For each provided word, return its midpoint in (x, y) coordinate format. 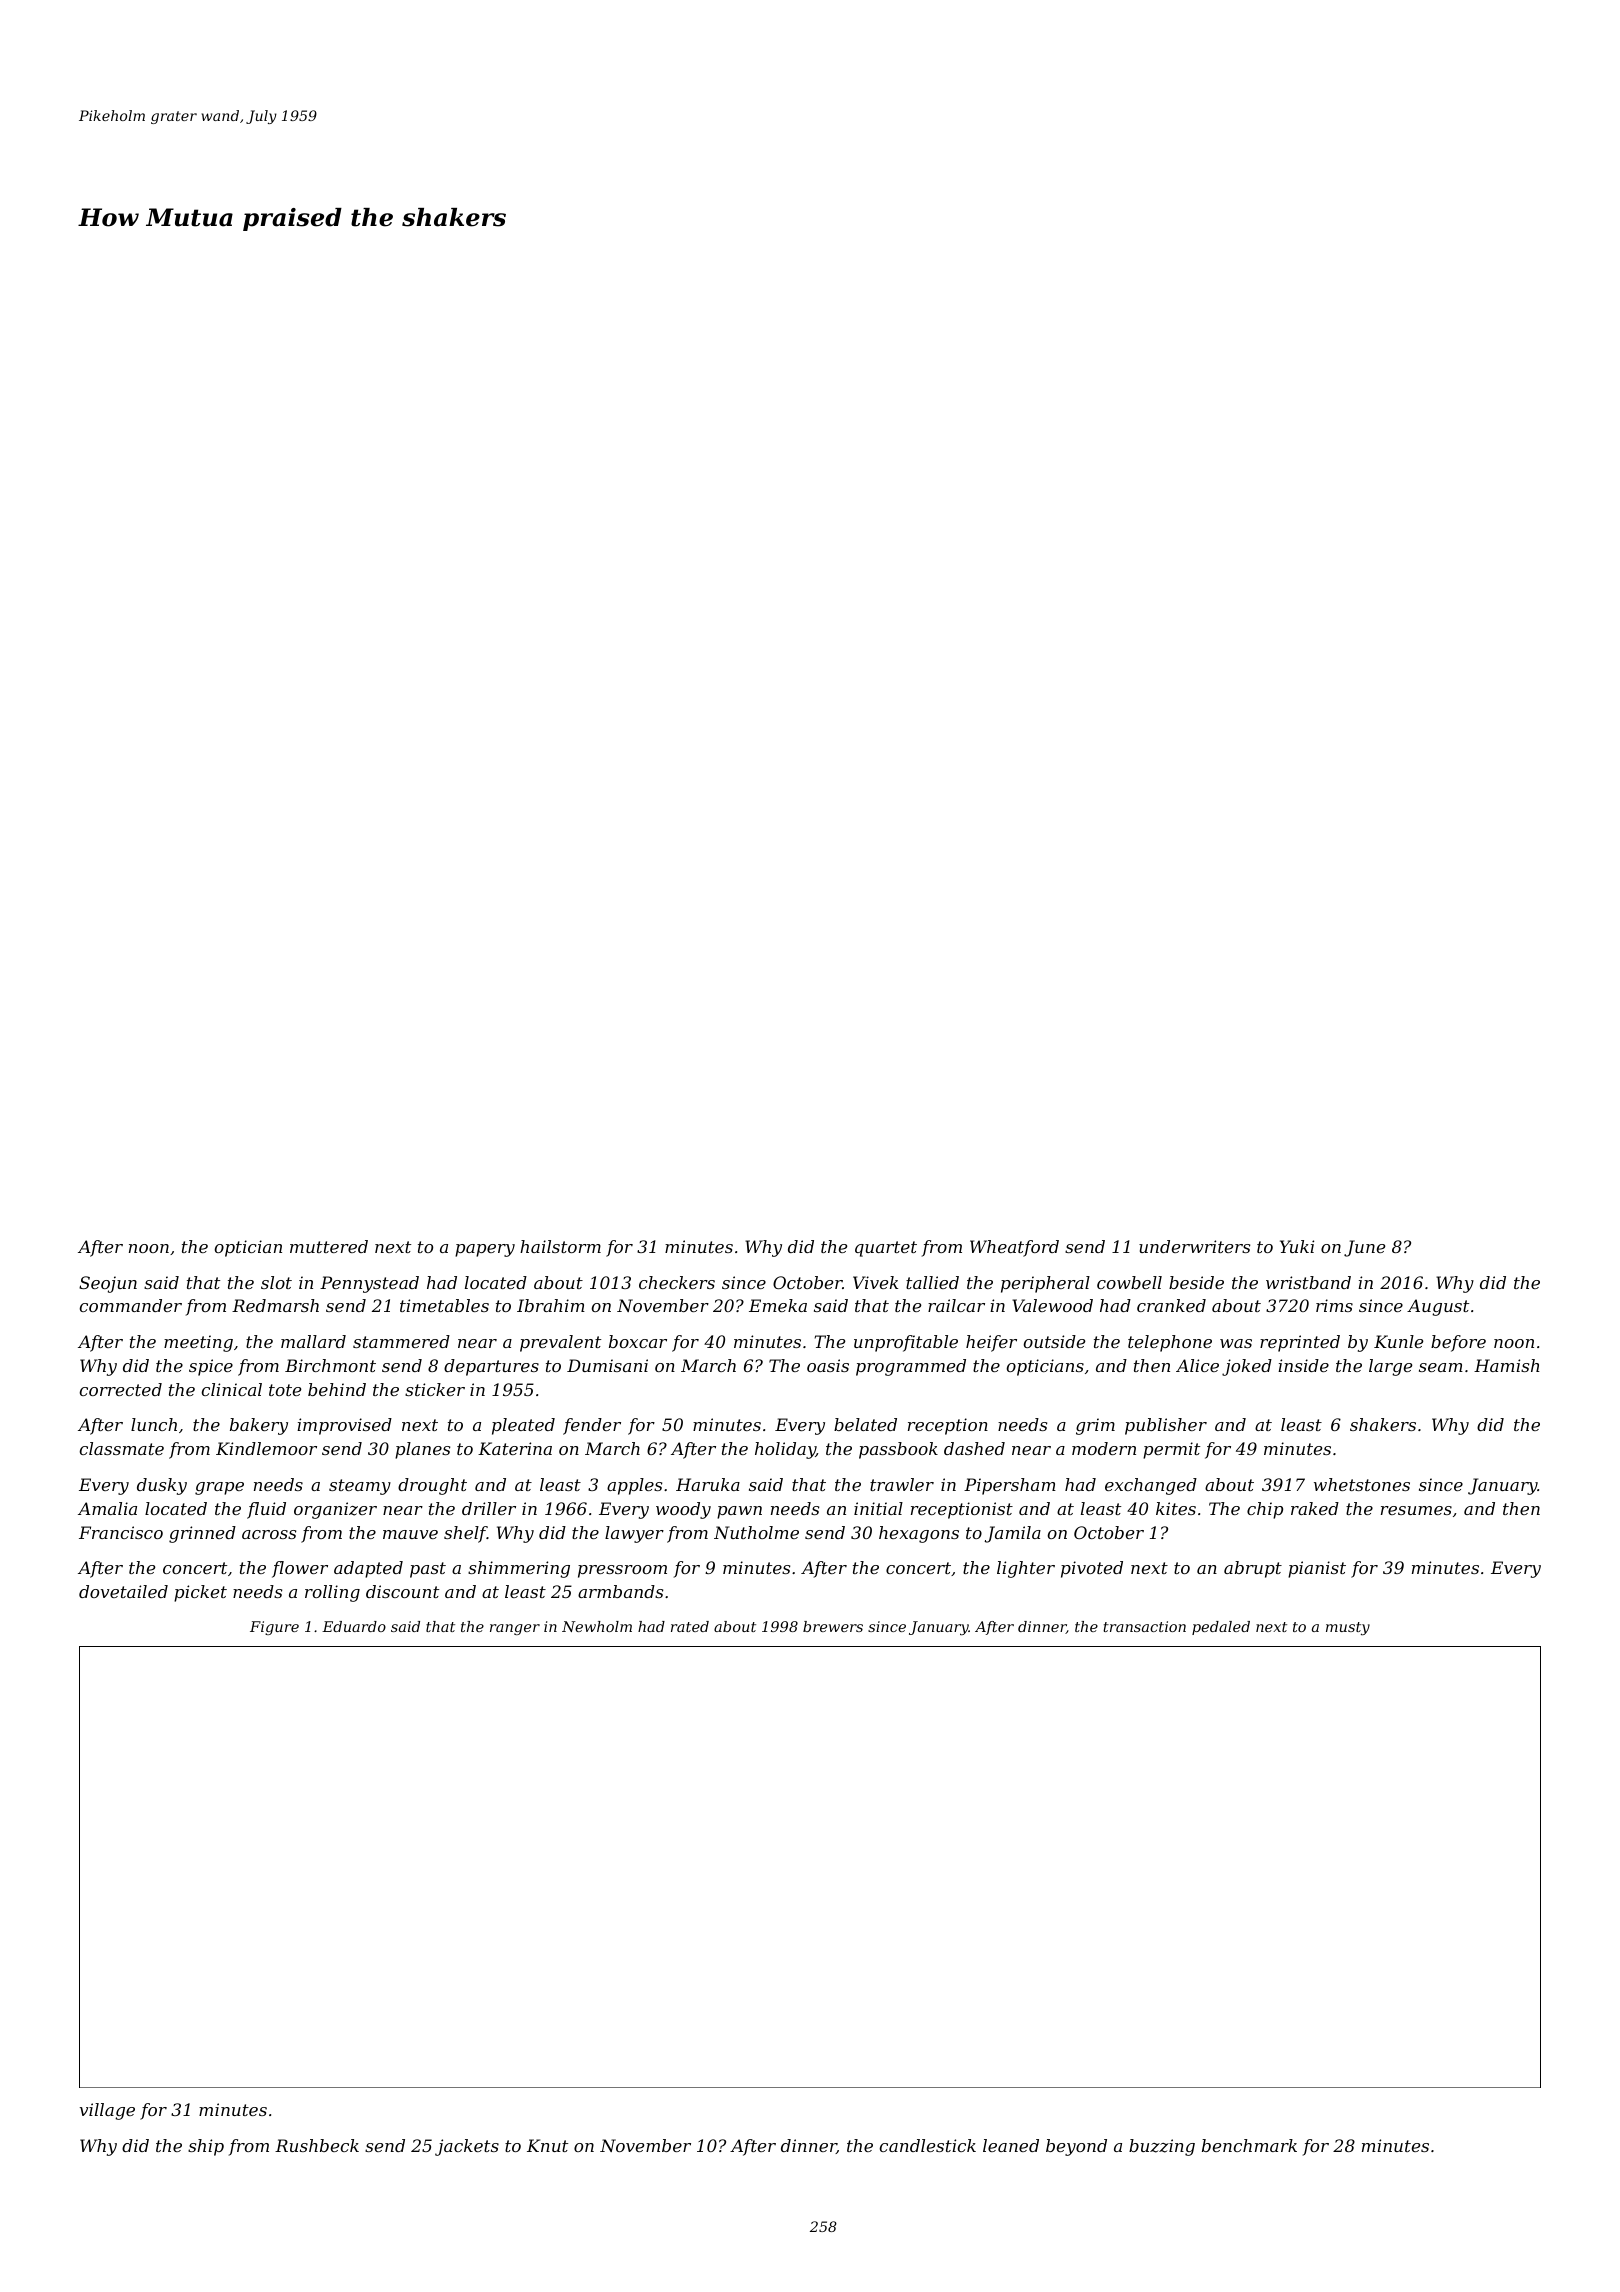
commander (131, 1305)
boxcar (638, 1341)
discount (402, 1591)
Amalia (107, 1508)
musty (1348, 1628)
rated (690, 1626)
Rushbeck (317, 2145)
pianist (1317, 1569)
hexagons (919, 1534)
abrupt (1253, 1569)
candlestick (928, 2145)
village (107, 2111)
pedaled (1221, 1628)
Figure (274, 1628)
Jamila (1012, 1534)
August (1438, 1307)
